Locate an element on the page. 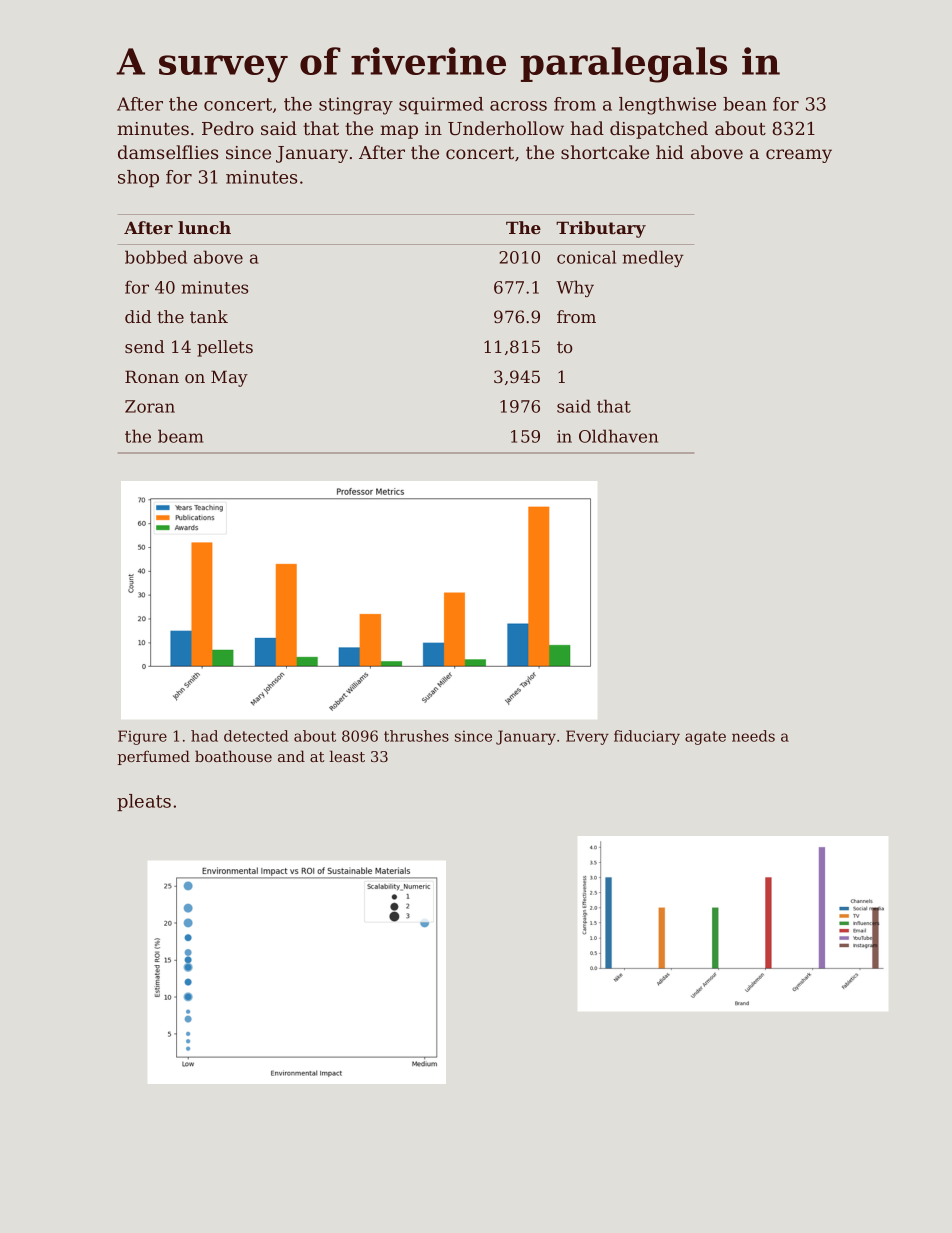  lunch is located at coordinates (204, 227).
